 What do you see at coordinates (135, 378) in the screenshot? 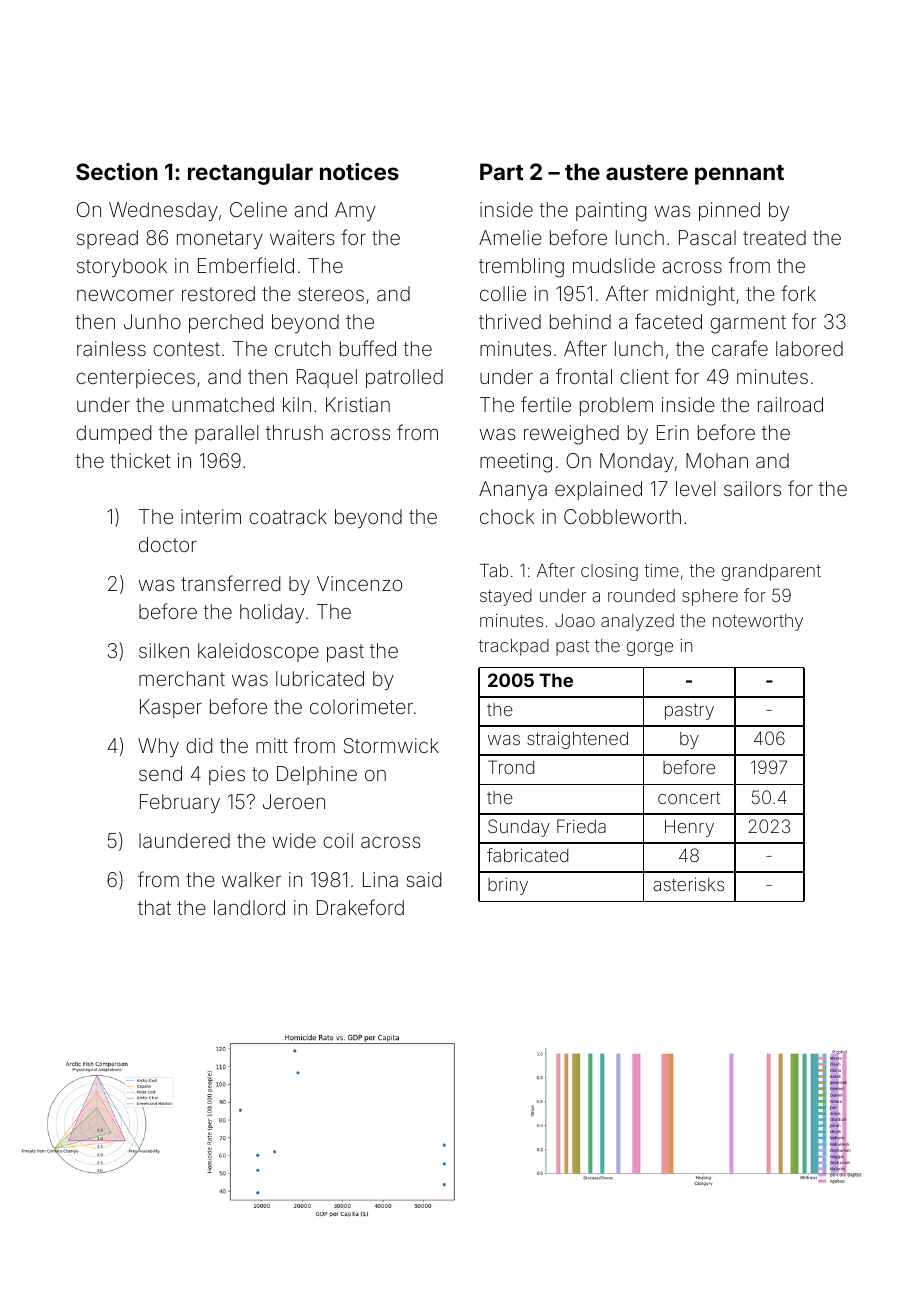
I see `centerpieces` at bounding box center [135, 378].
